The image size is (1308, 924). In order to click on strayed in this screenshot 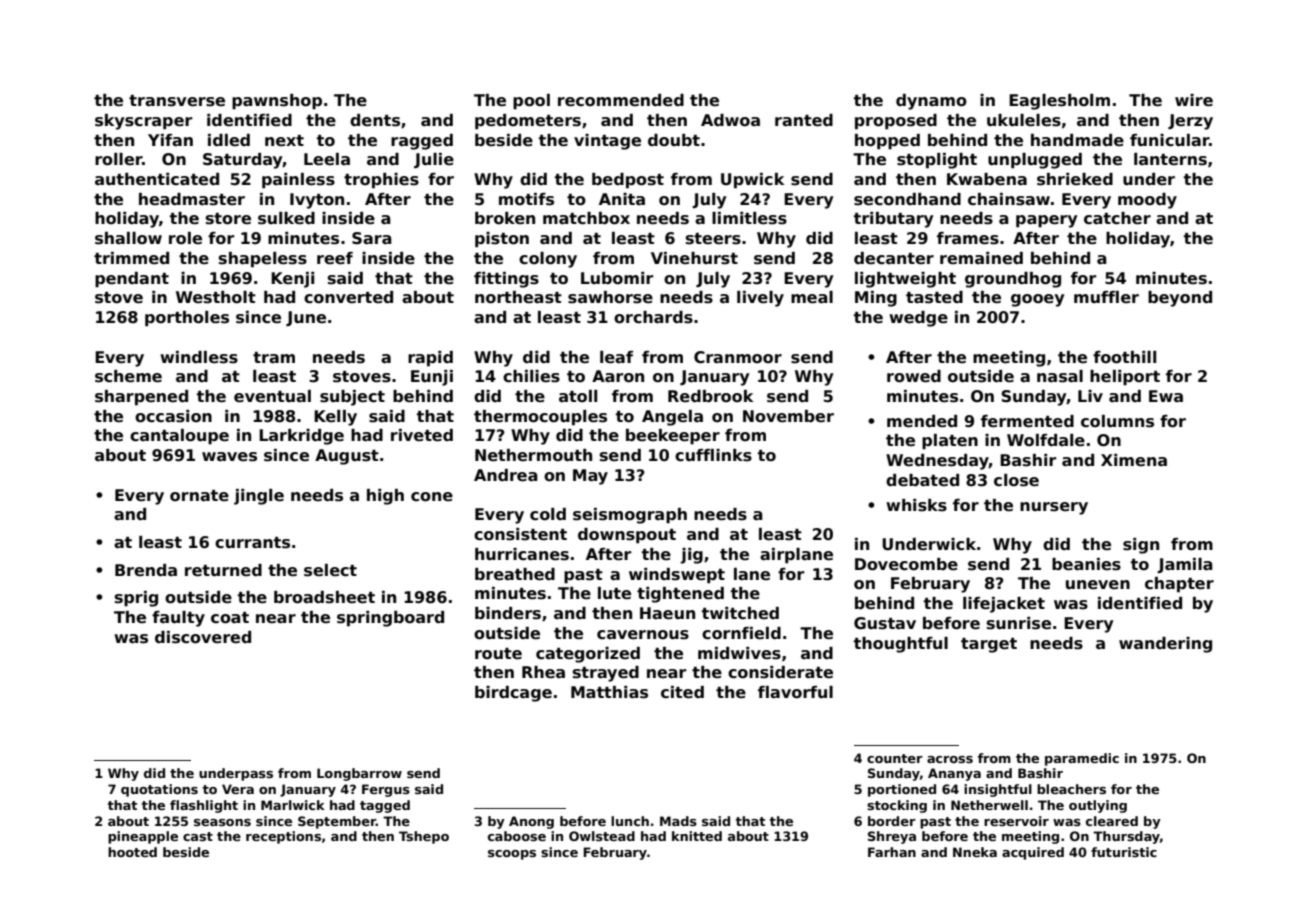, I will do `click(606, 674)`.
